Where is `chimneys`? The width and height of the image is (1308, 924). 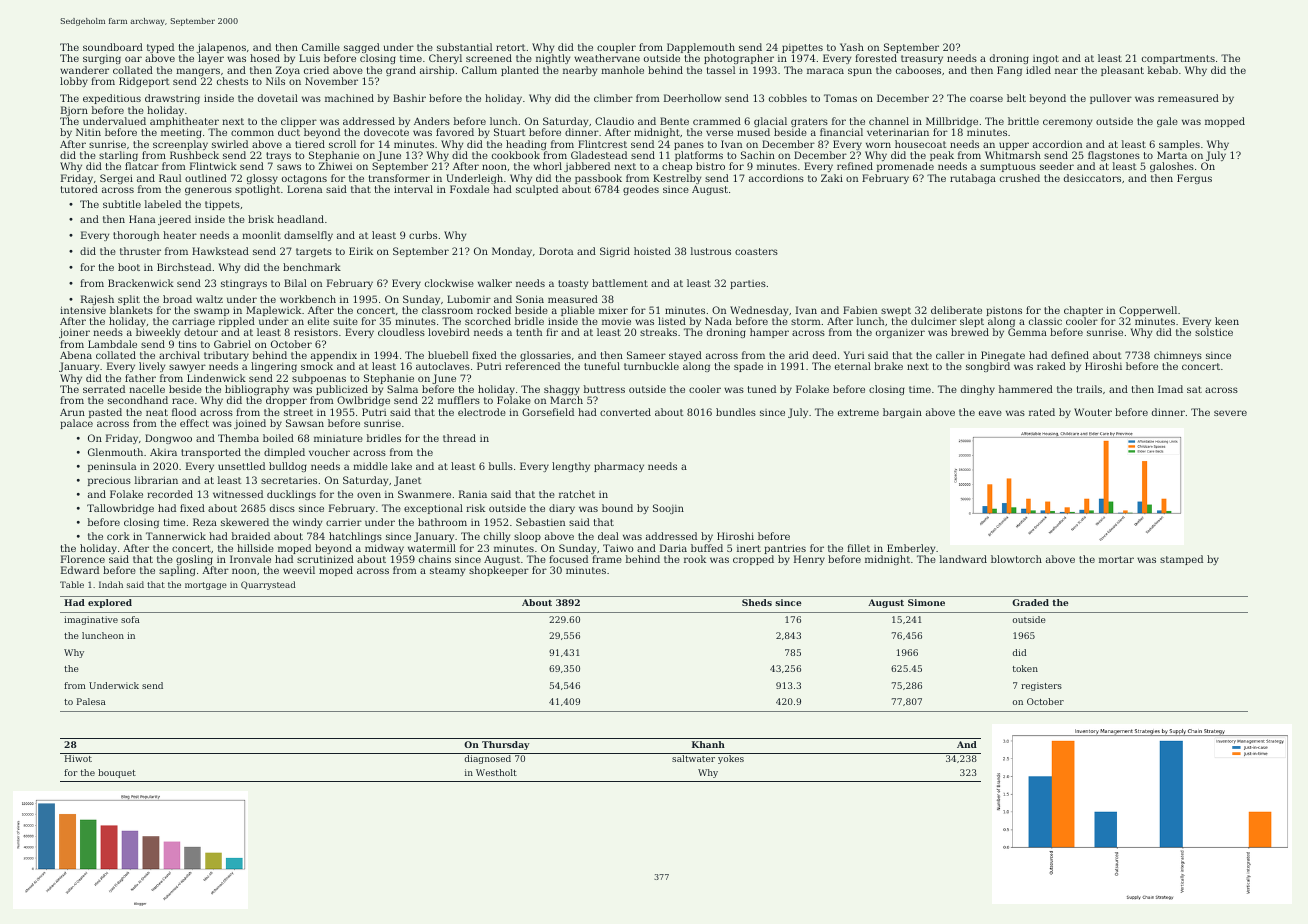
chimneys is located at coordinates (1178, 356).
